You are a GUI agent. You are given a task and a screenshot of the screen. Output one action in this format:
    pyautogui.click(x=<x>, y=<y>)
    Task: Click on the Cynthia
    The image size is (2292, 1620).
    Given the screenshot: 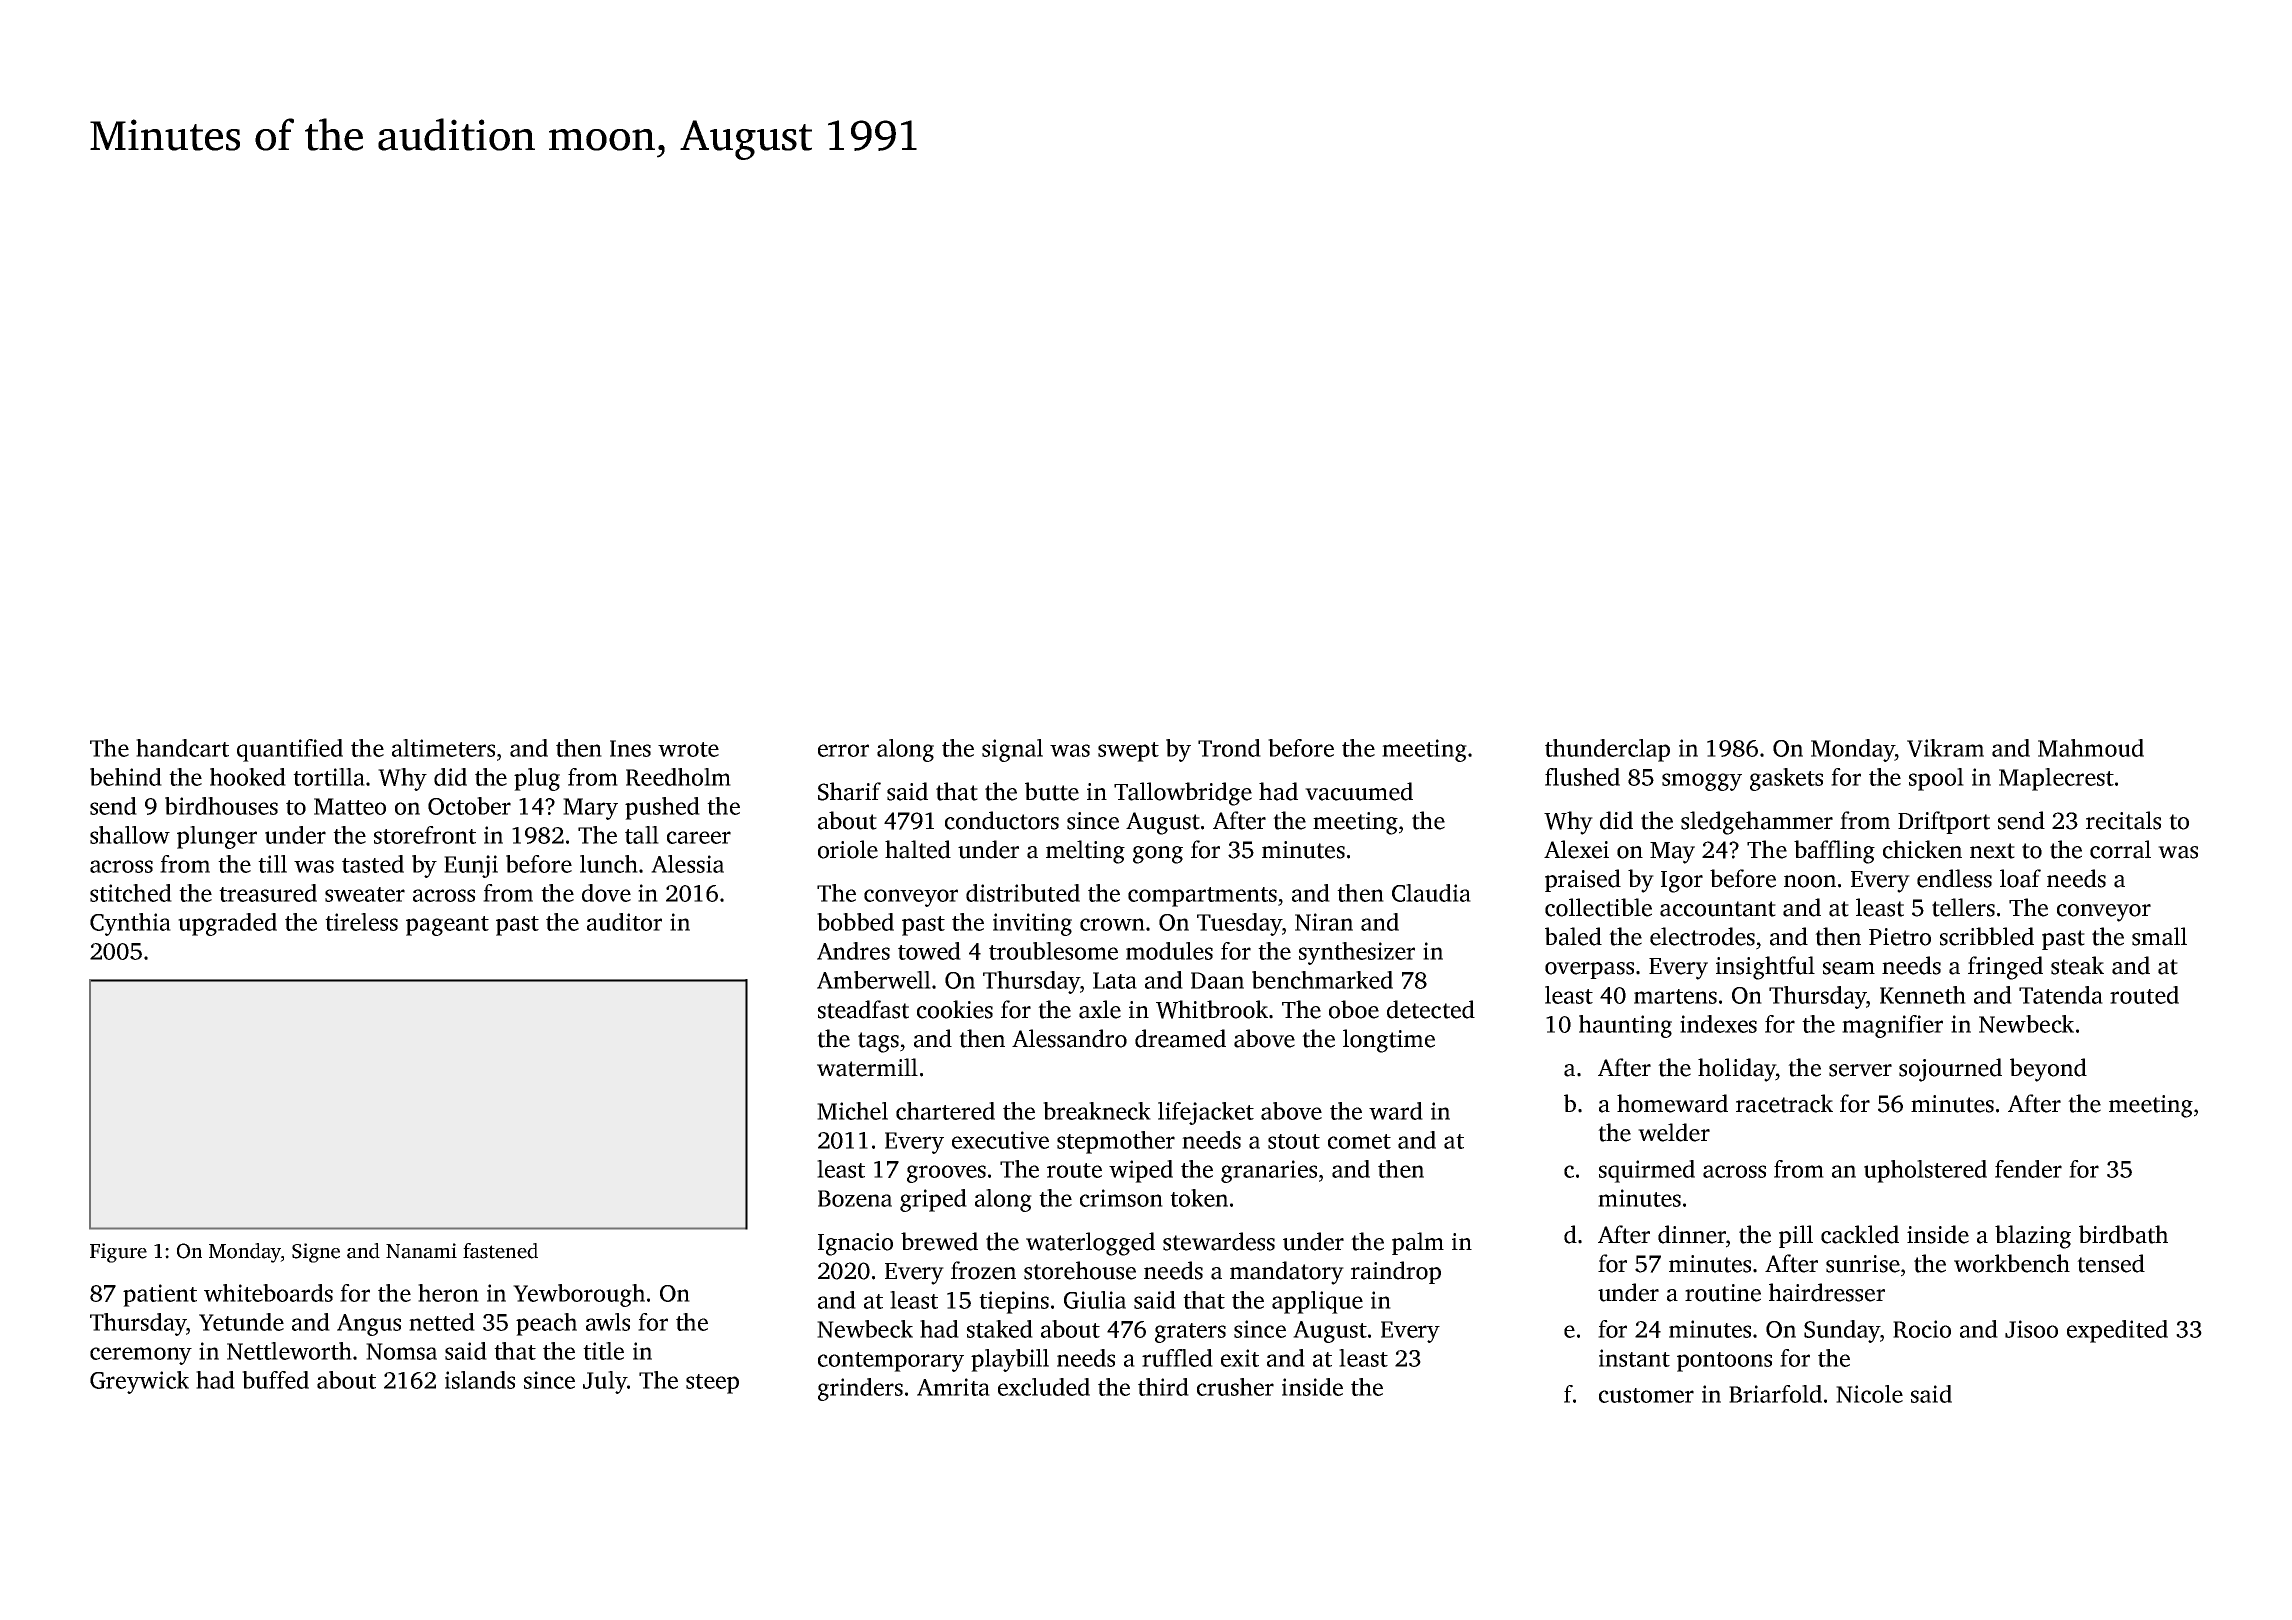 What is the action you would take?
    pyautogui.click(x=130, y=924)
